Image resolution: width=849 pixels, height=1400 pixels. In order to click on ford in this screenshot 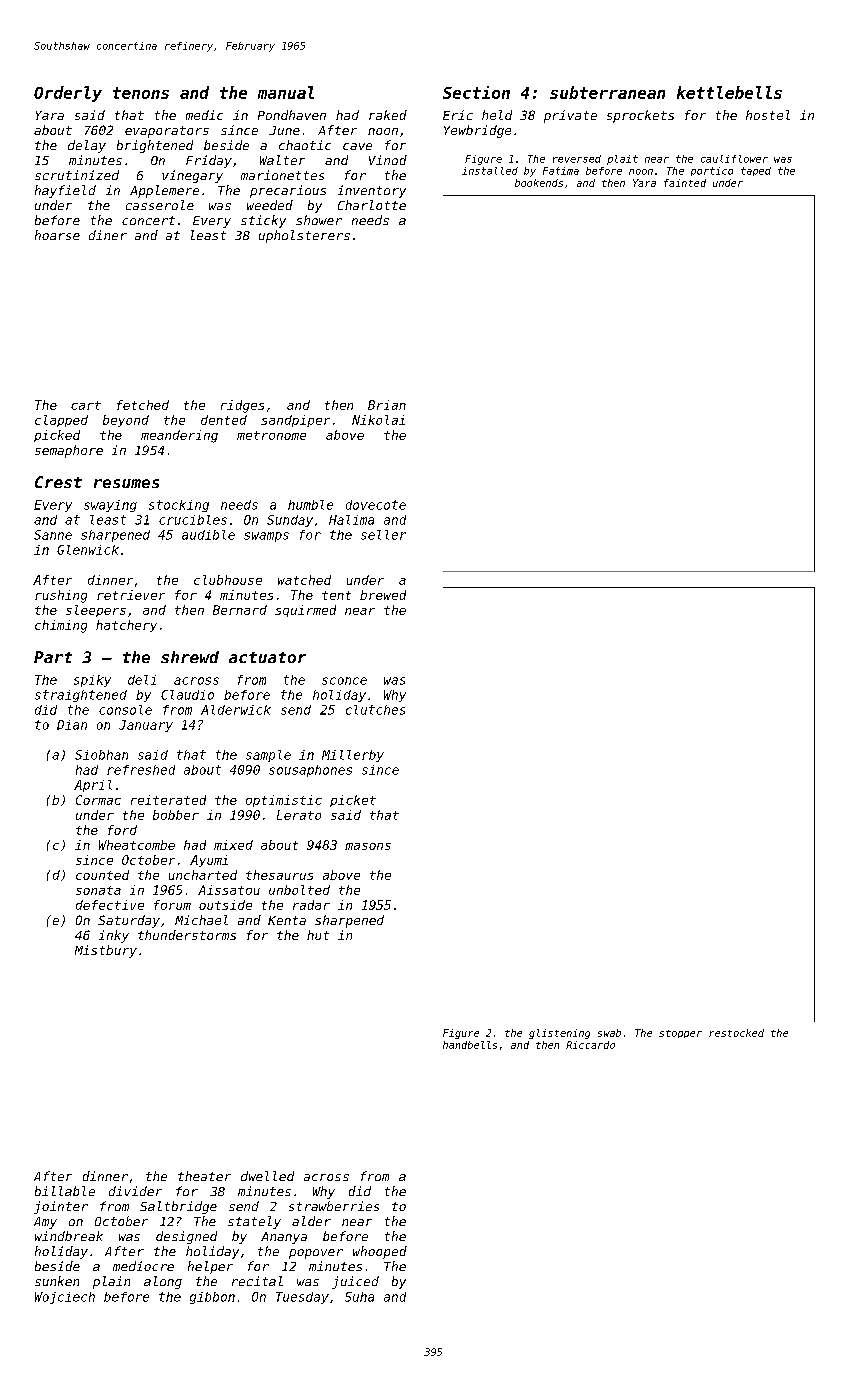, I will do `click(122, 830)`.
